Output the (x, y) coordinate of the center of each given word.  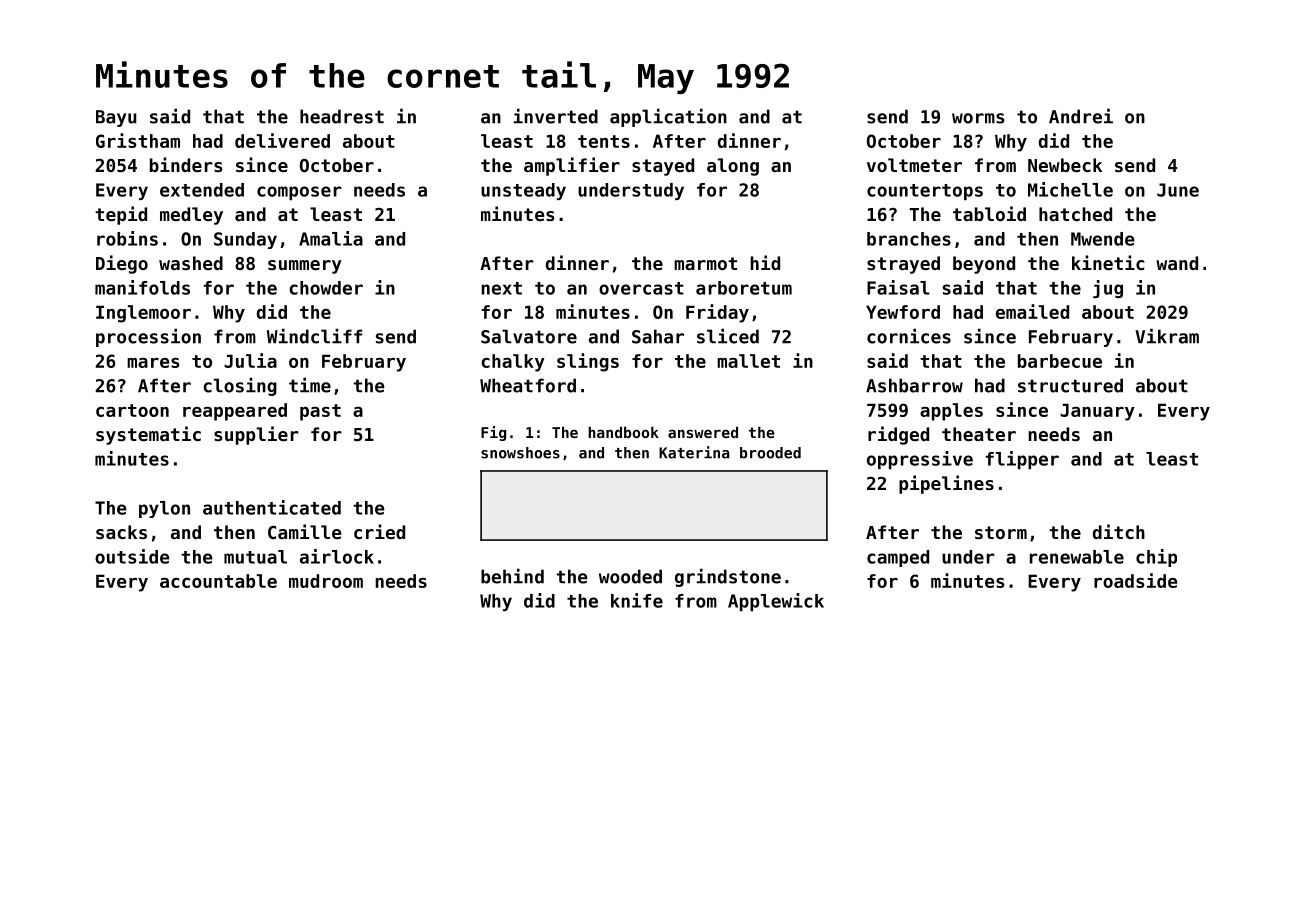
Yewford (903, 312)
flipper (1022, 460)
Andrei (1081, 116)
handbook (623, 432)
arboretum (744, 288)
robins (127, 238)
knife (637, 600)
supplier (256, 435)
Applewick (776, 602)
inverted (555, 116)
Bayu (116, 118)
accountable (218, 581)
